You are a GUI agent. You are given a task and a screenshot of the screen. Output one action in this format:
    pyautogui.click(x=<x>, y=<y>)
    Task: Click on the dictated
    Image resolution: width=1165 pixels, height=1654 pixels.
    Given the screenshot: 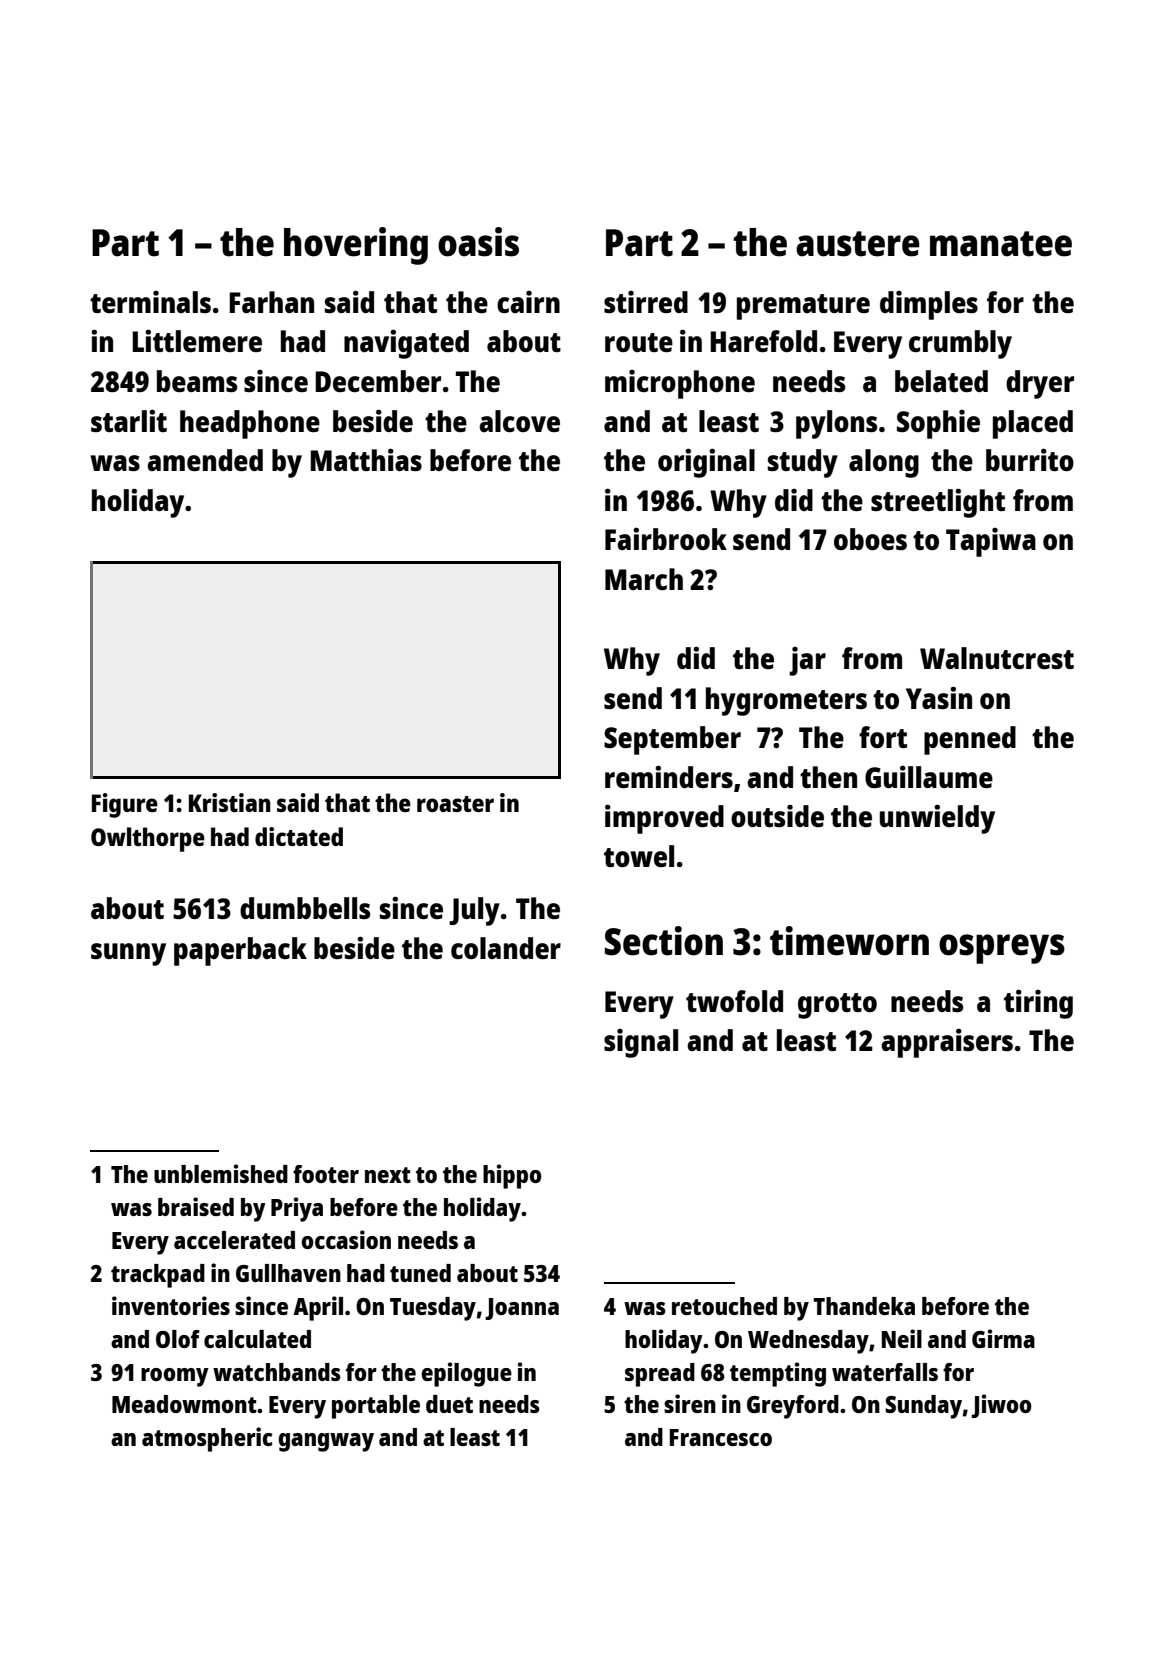 What is the action you would take?
    pyautogui.click(x=299, y=836)
